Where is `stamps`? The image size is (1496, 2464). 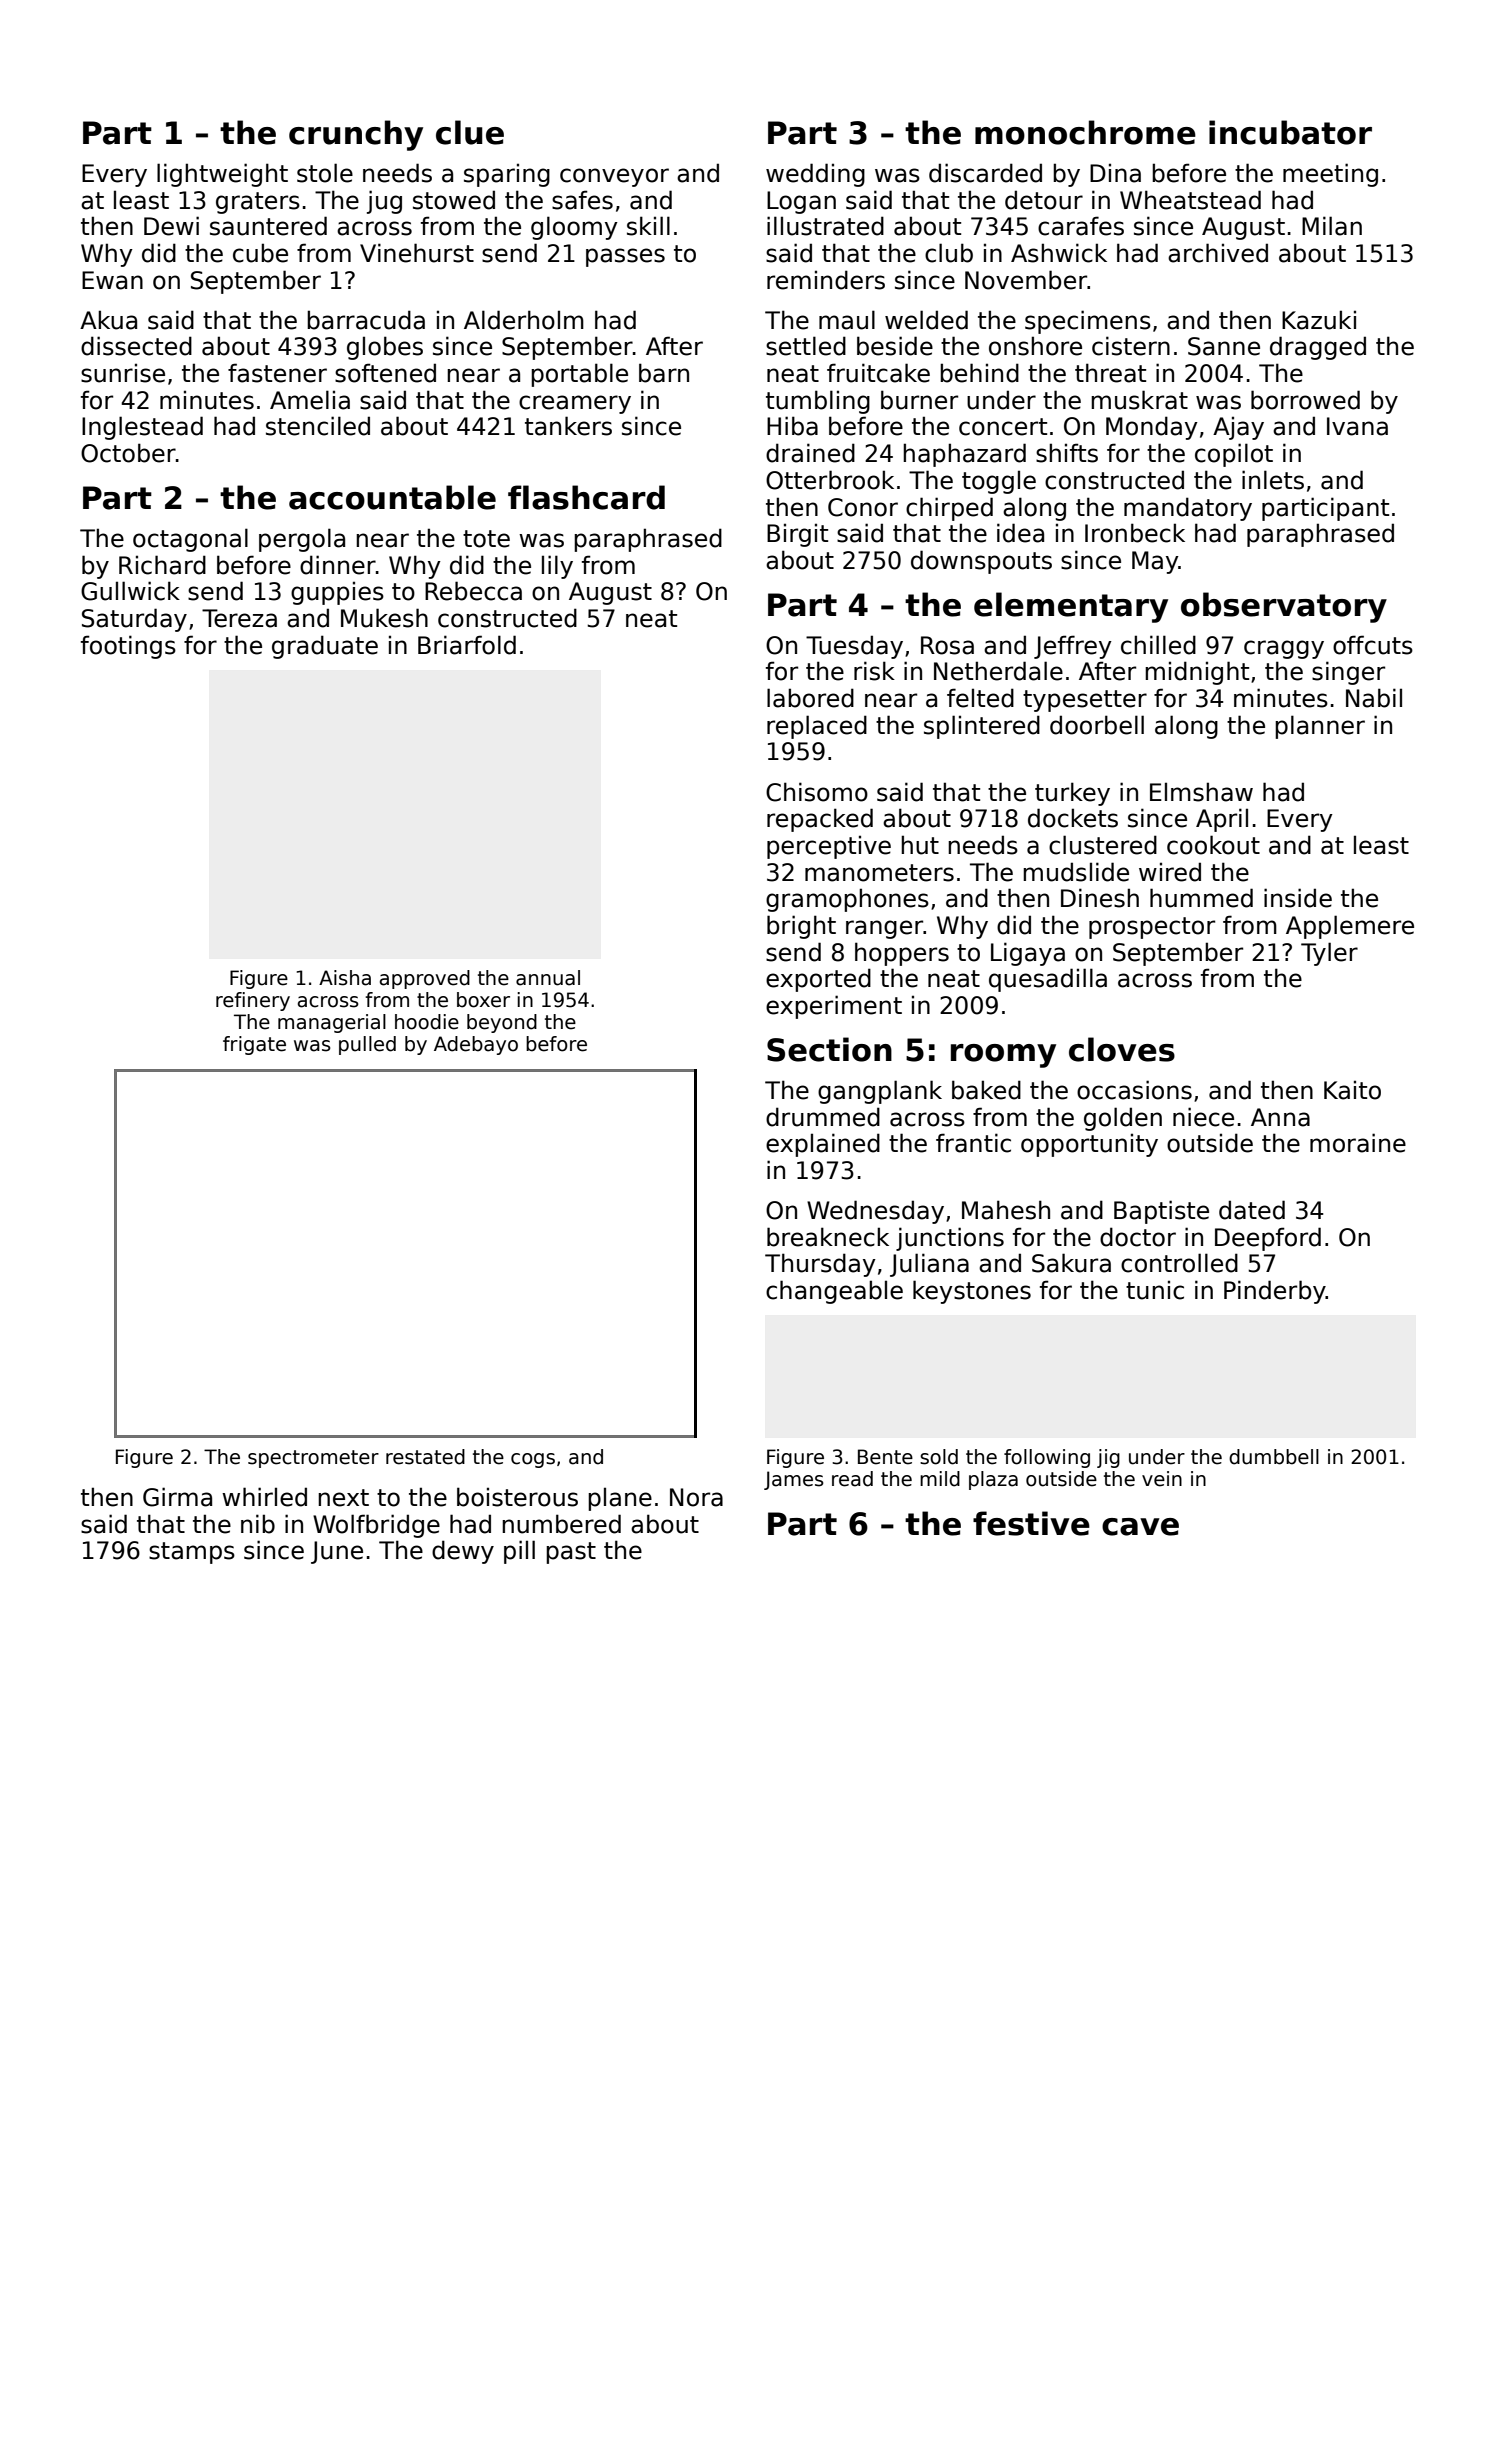
stamps is located at coordinates (192, 1553).
